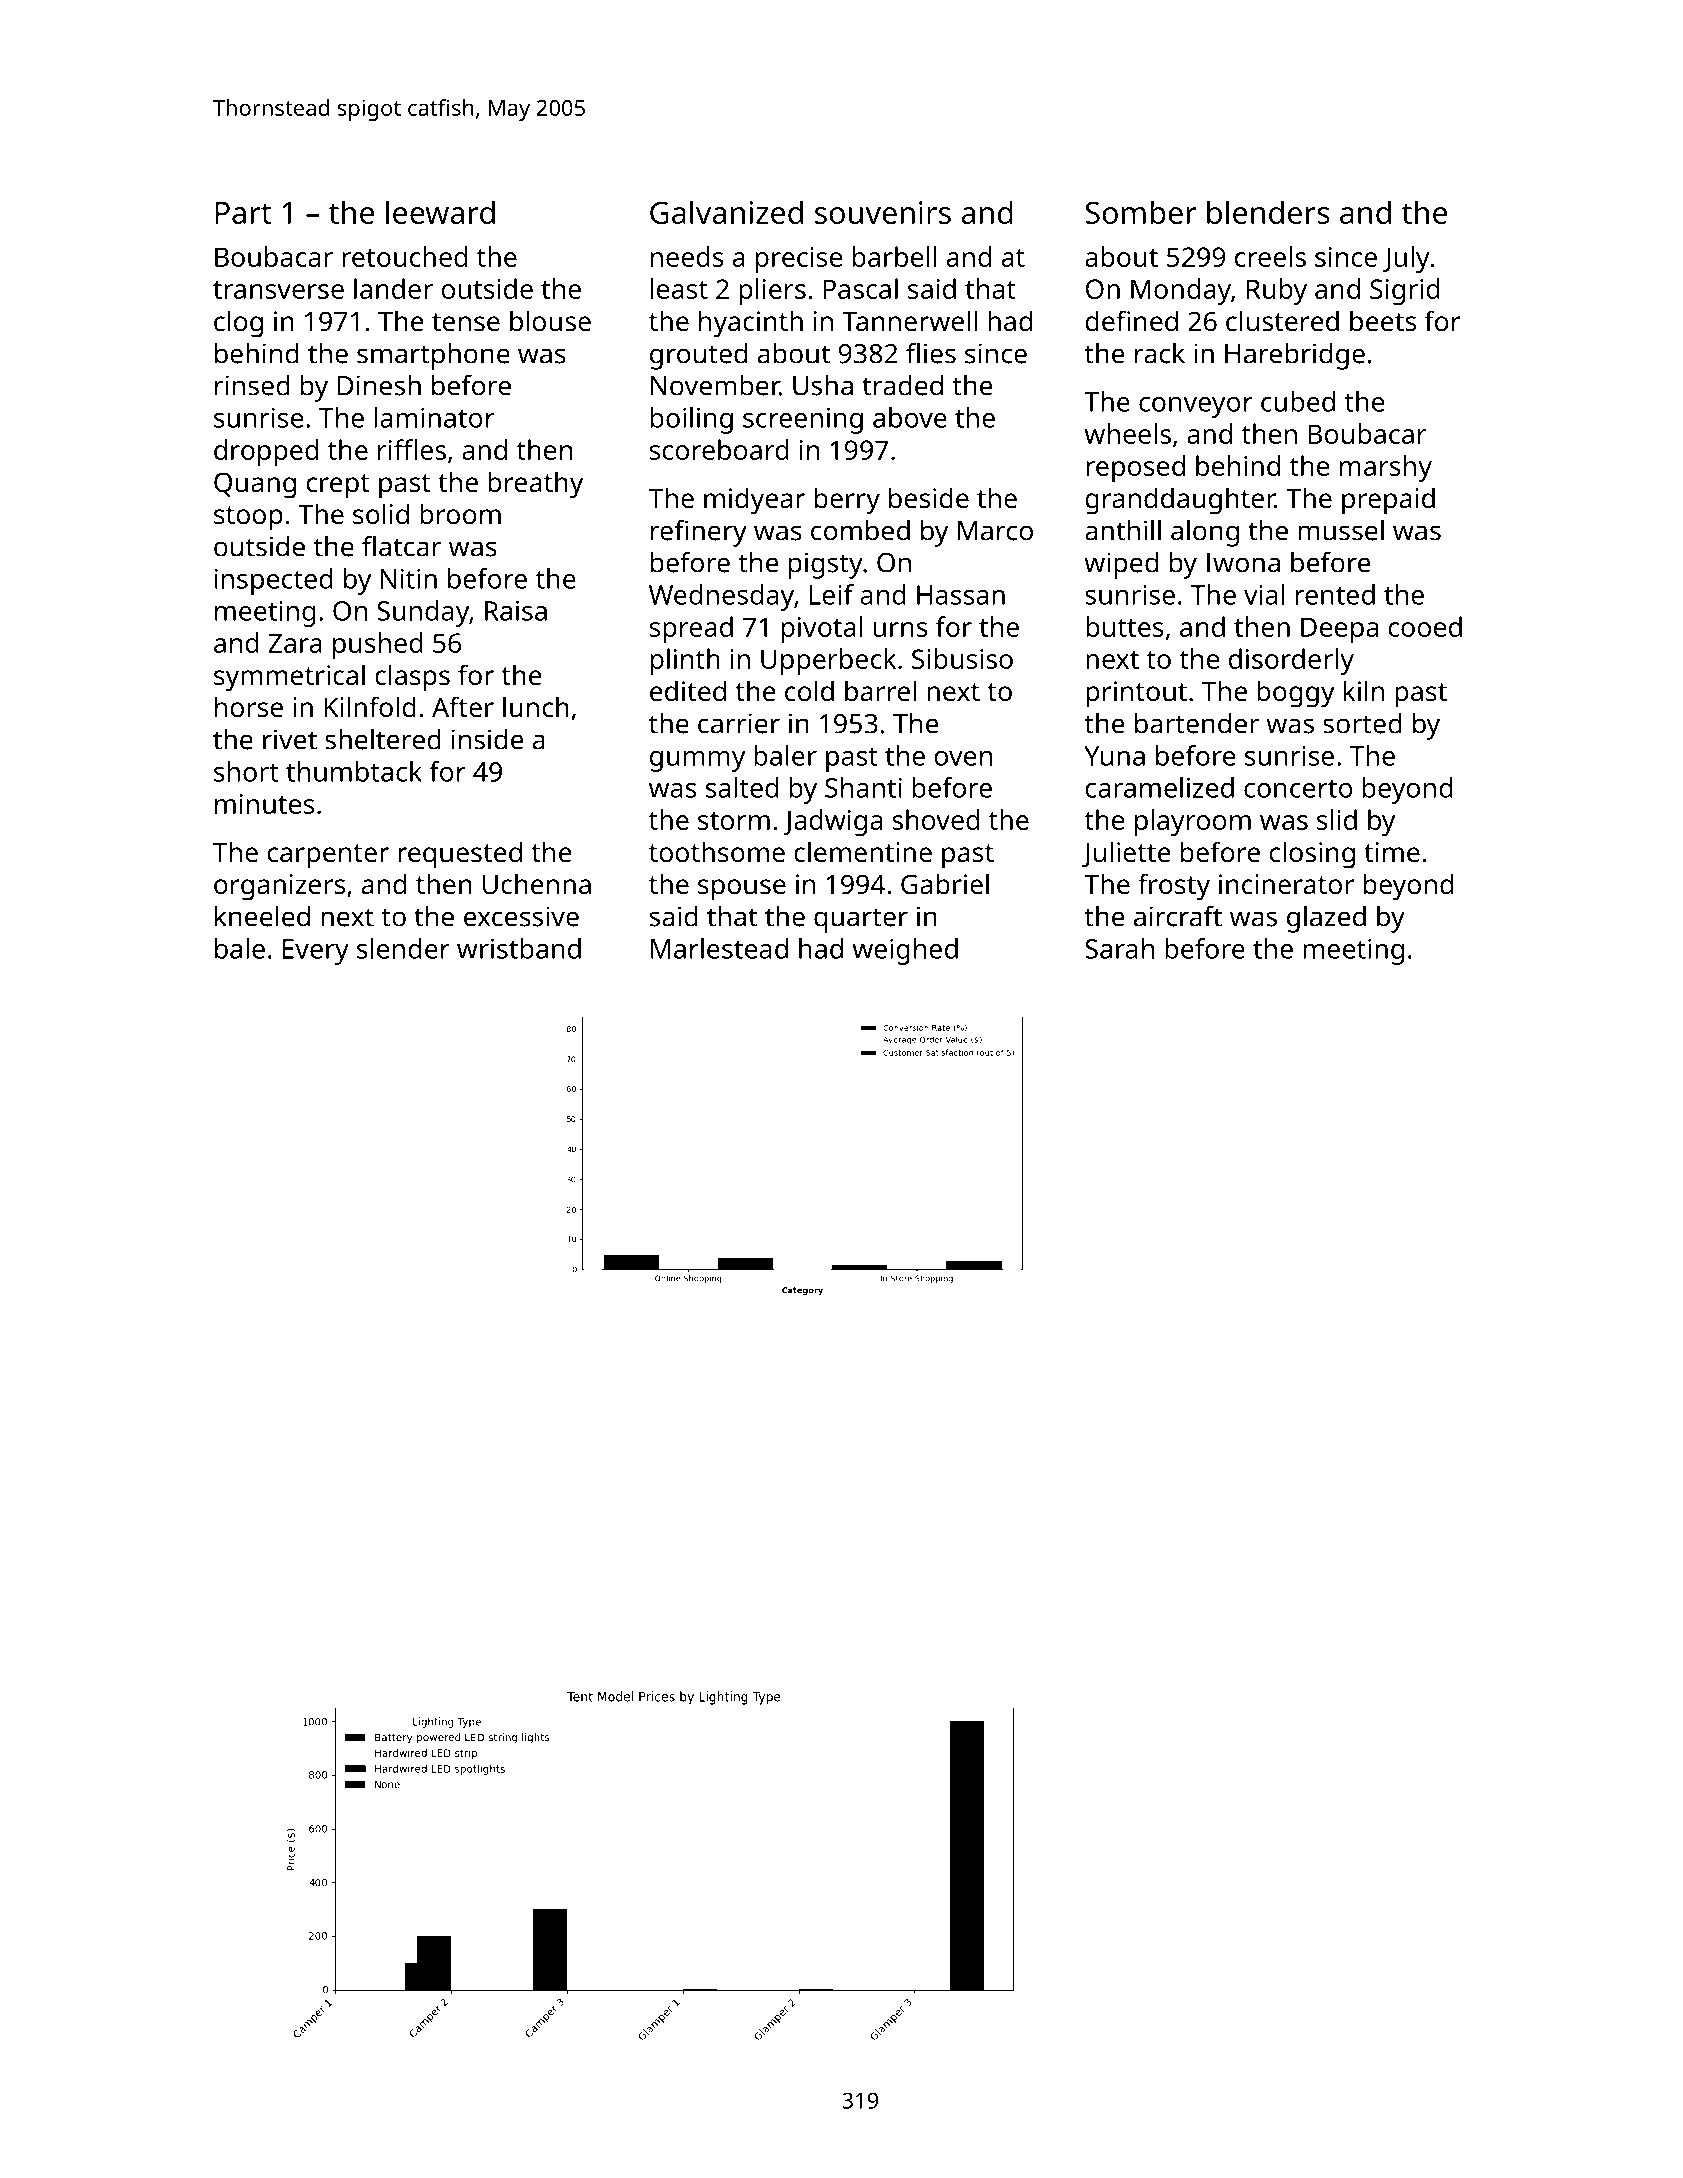 This screenshot has width=1683, height=2178. What do you see at coordinates (1268, 212) in the screenshot?
I see `blenders` at bounding box center [1268, 212].
